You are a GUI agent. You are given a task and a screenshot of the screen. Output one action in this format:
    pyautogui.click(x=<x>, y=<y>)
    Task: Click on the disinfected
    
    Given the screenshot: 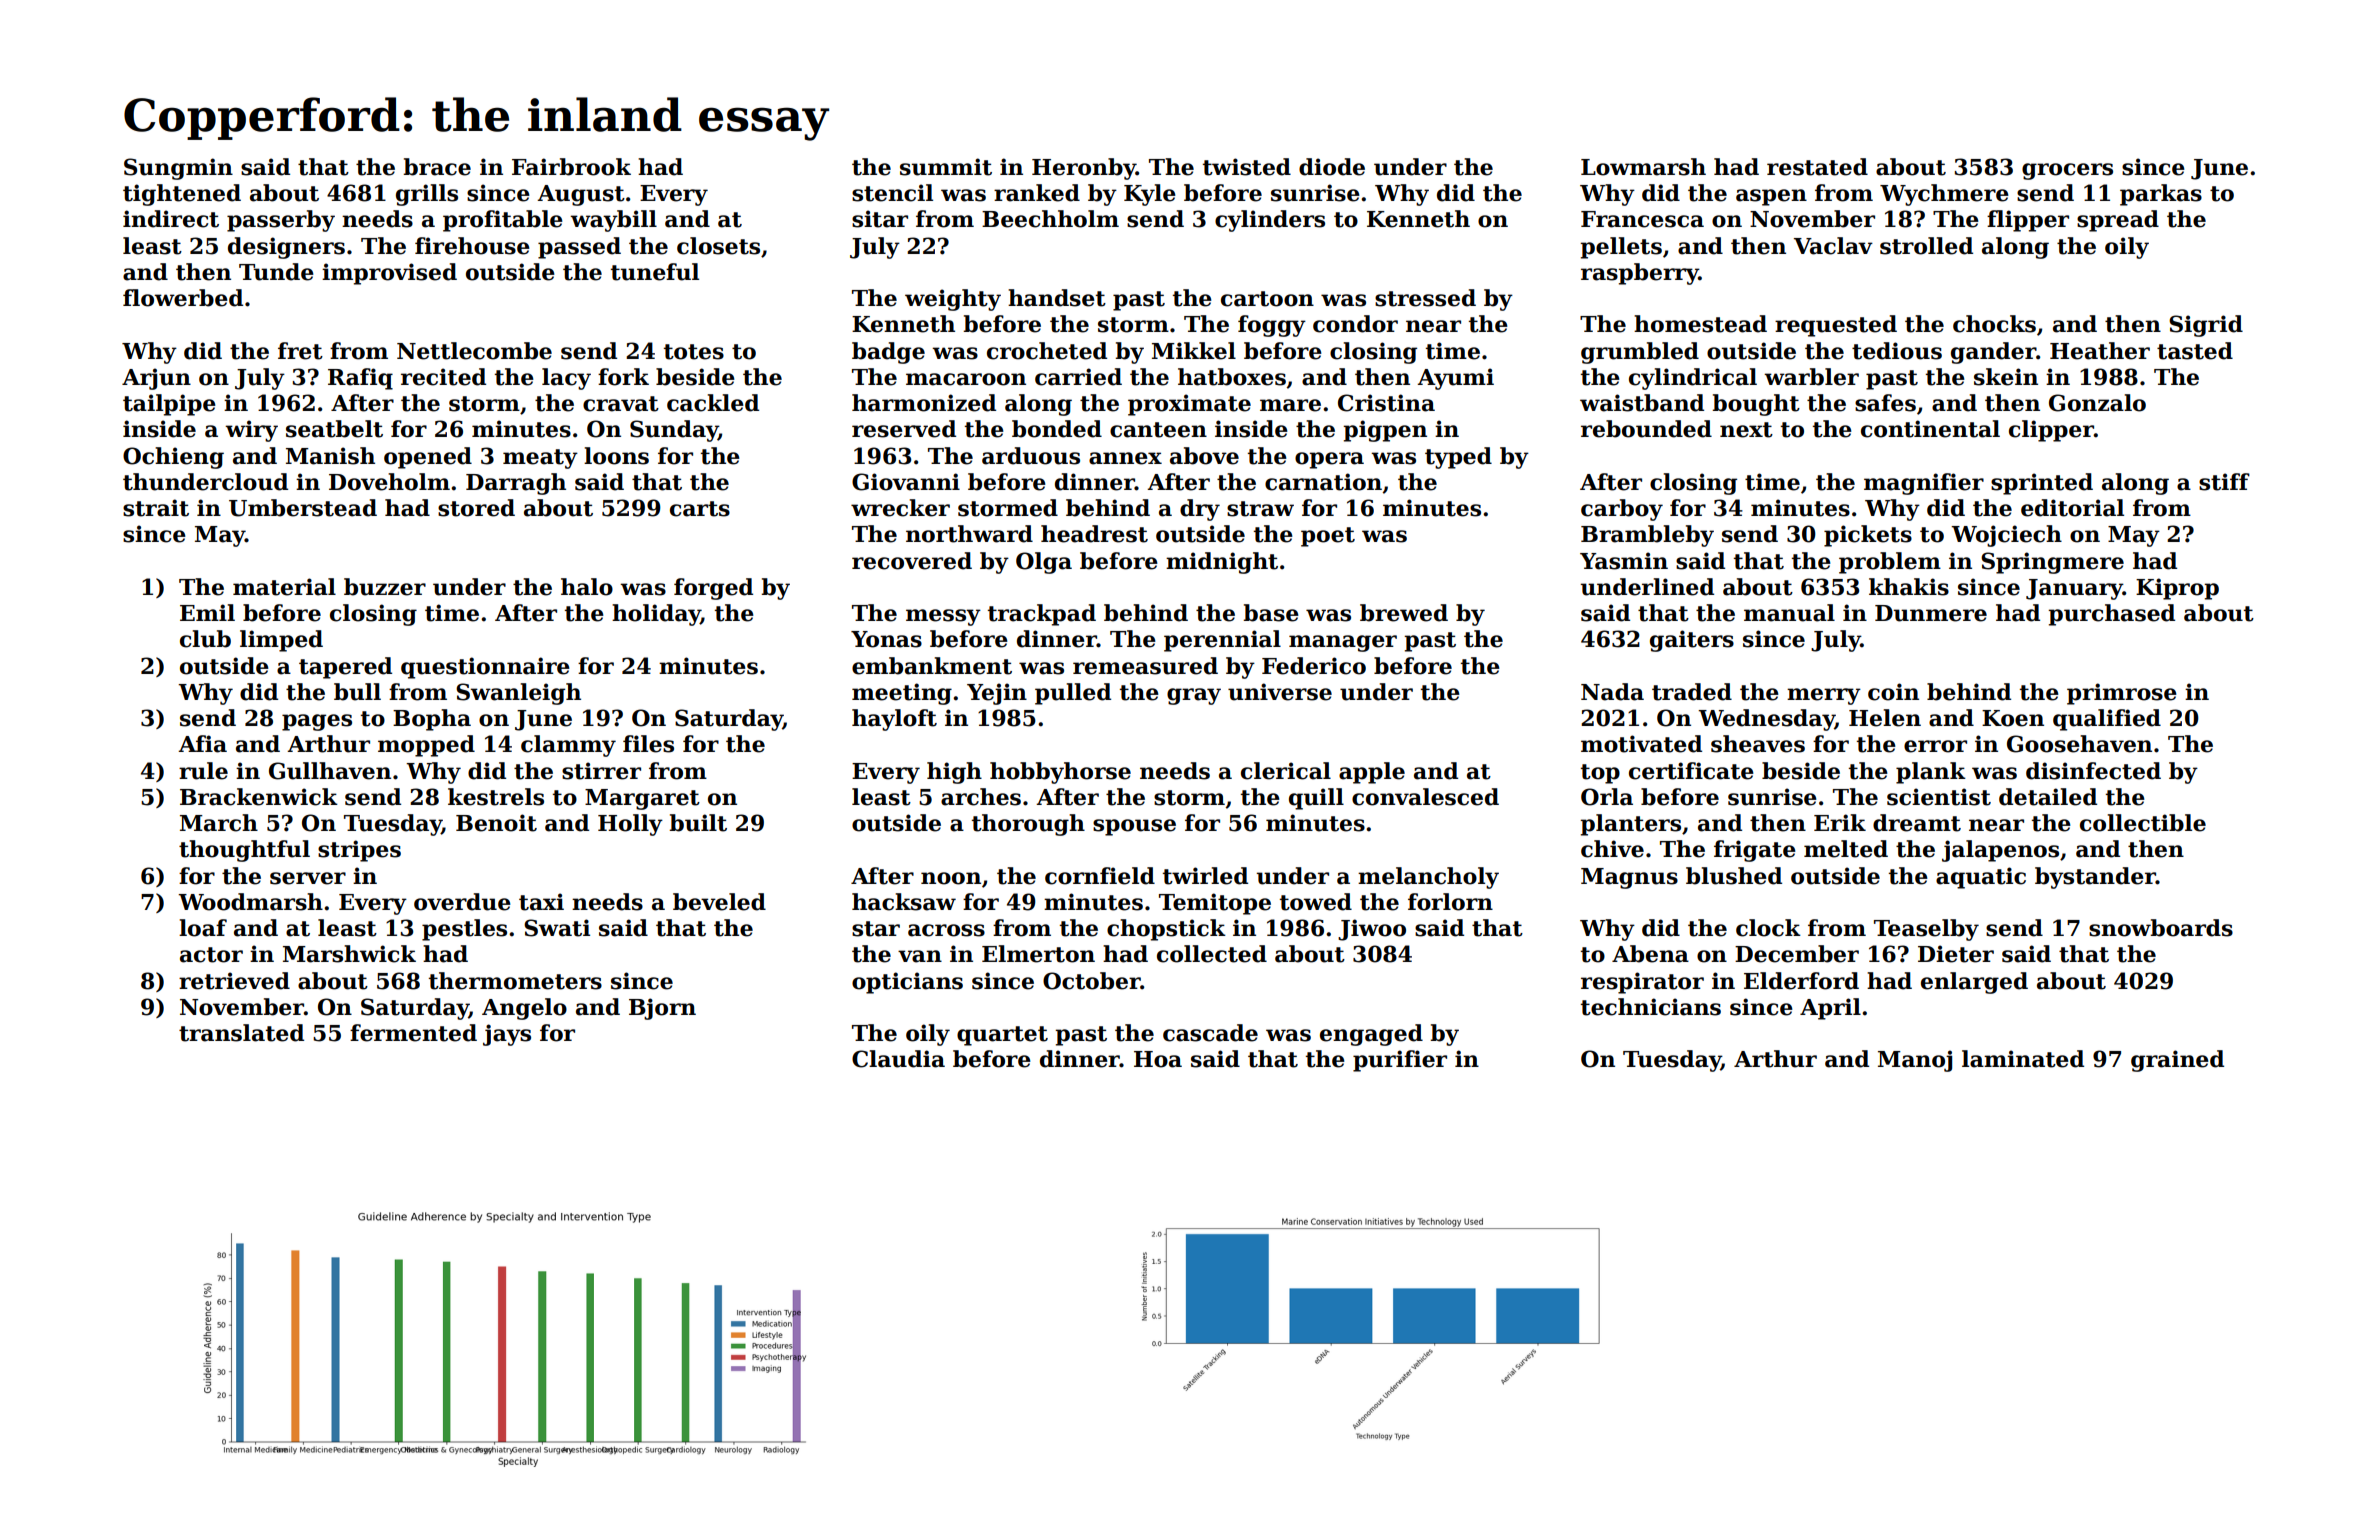 What is the action you would take?
    pyautogui.click(x=2093, y=771)
